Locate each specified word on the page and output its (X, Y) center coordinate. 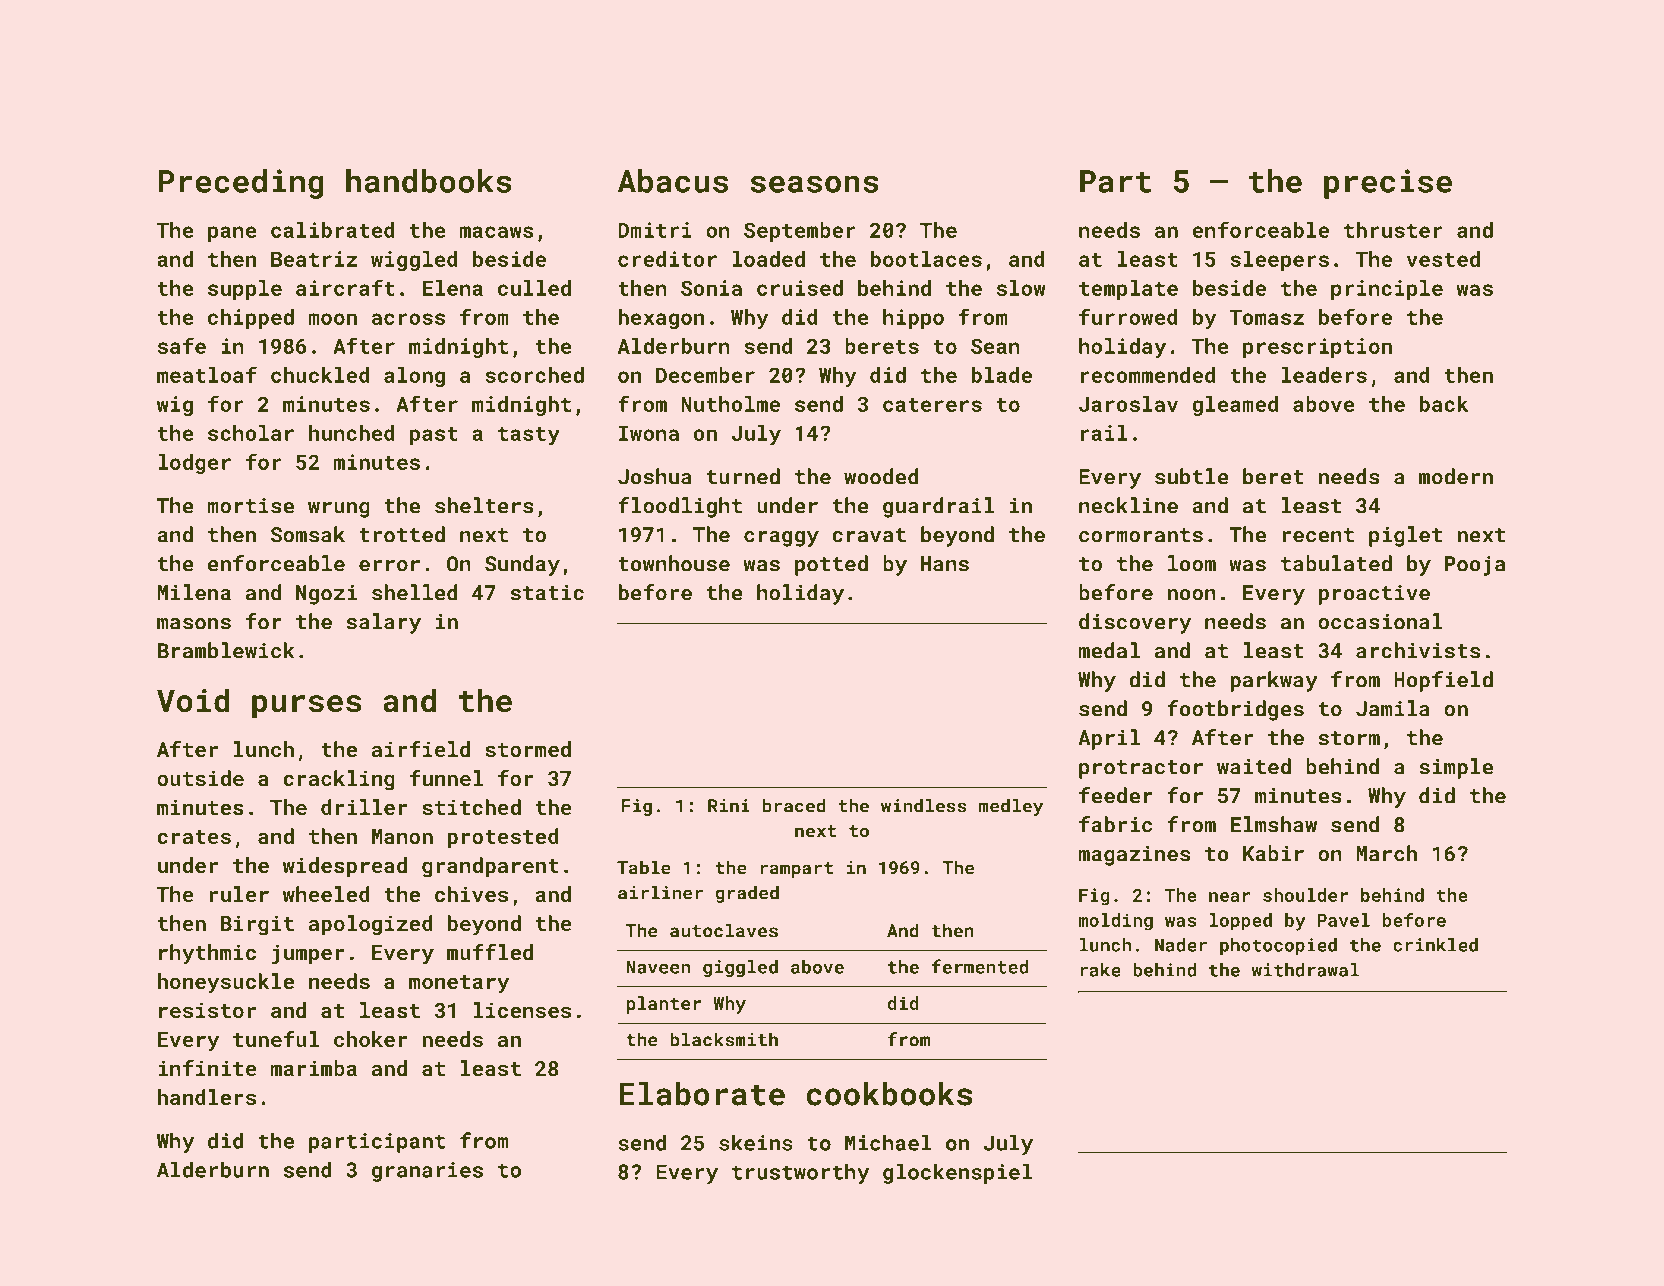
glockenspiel (957, 1173)
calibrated (333, 230)
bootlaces (926, 259)
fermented (980, 966)
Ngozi (326, 595)
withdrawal (1305, 970)
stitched (471, 807)
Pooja (1475, 566)
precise (1388, 184)
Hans (945, 564)
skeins (756, 1142)
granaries (427, 1172)
